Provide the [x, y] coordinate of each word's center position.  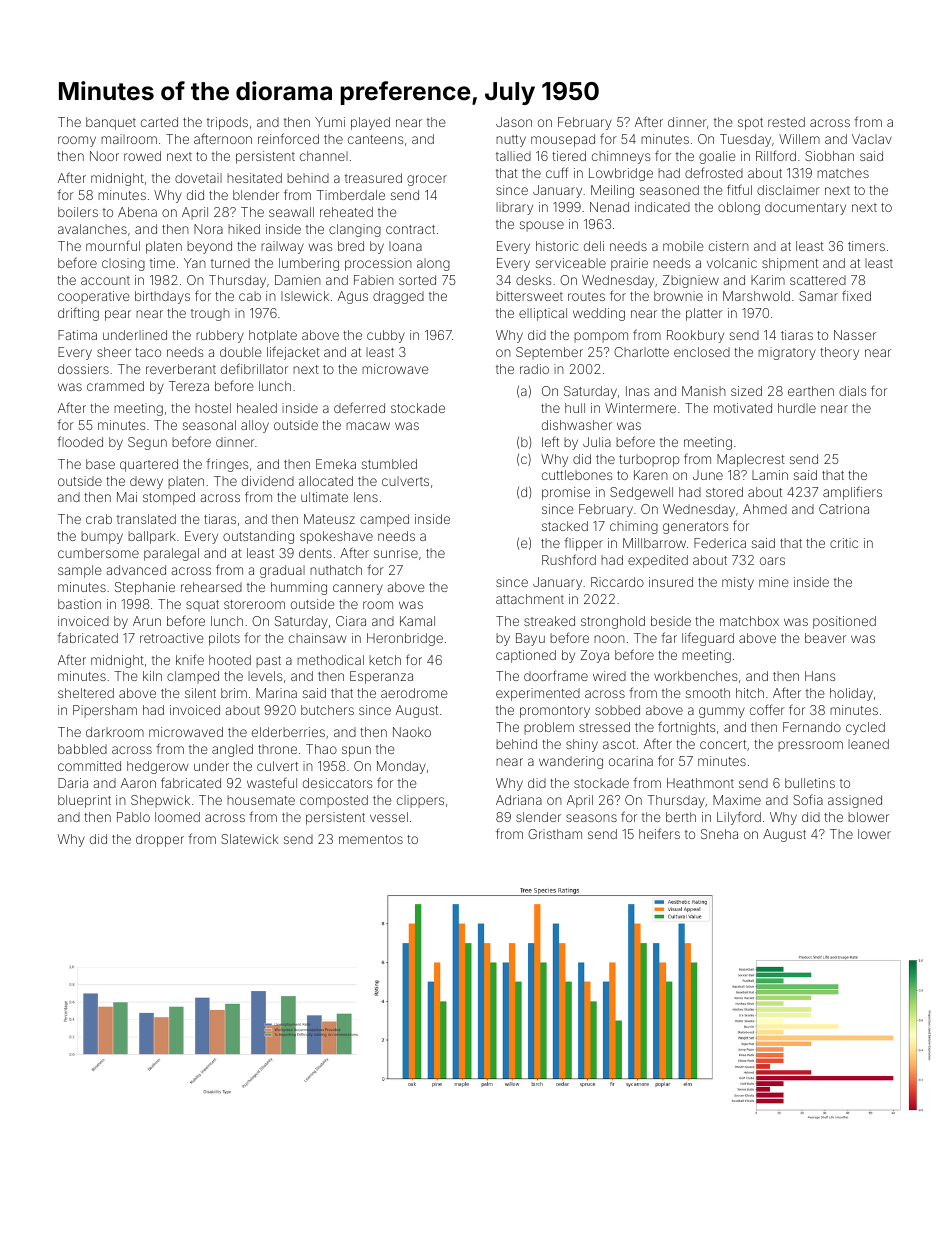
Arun [147, 621]
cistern [729, 246]
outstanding [258, 537]
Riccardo [617, 582]
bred [351, 246]
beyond [209, 247]
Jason [514, 122]
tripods [227, 123]
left [550, 441]
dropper [160, 840]
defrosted [714, 172]
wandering [571, 762]
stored [724, 492]
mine [774, 582]
